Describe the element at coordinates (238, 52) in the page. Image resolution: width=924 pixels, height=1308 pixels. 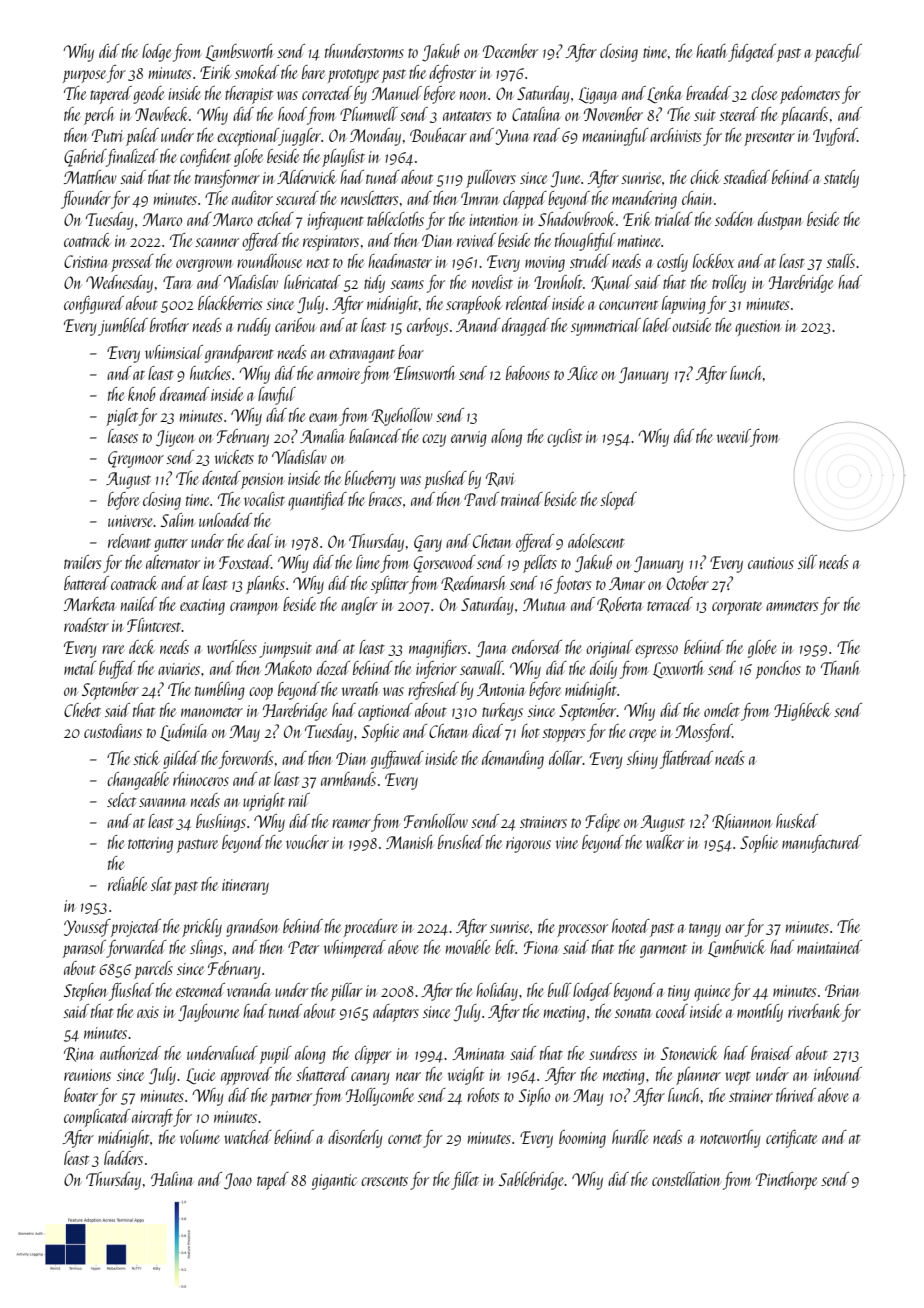
I see `Lambsworth` at that location.
